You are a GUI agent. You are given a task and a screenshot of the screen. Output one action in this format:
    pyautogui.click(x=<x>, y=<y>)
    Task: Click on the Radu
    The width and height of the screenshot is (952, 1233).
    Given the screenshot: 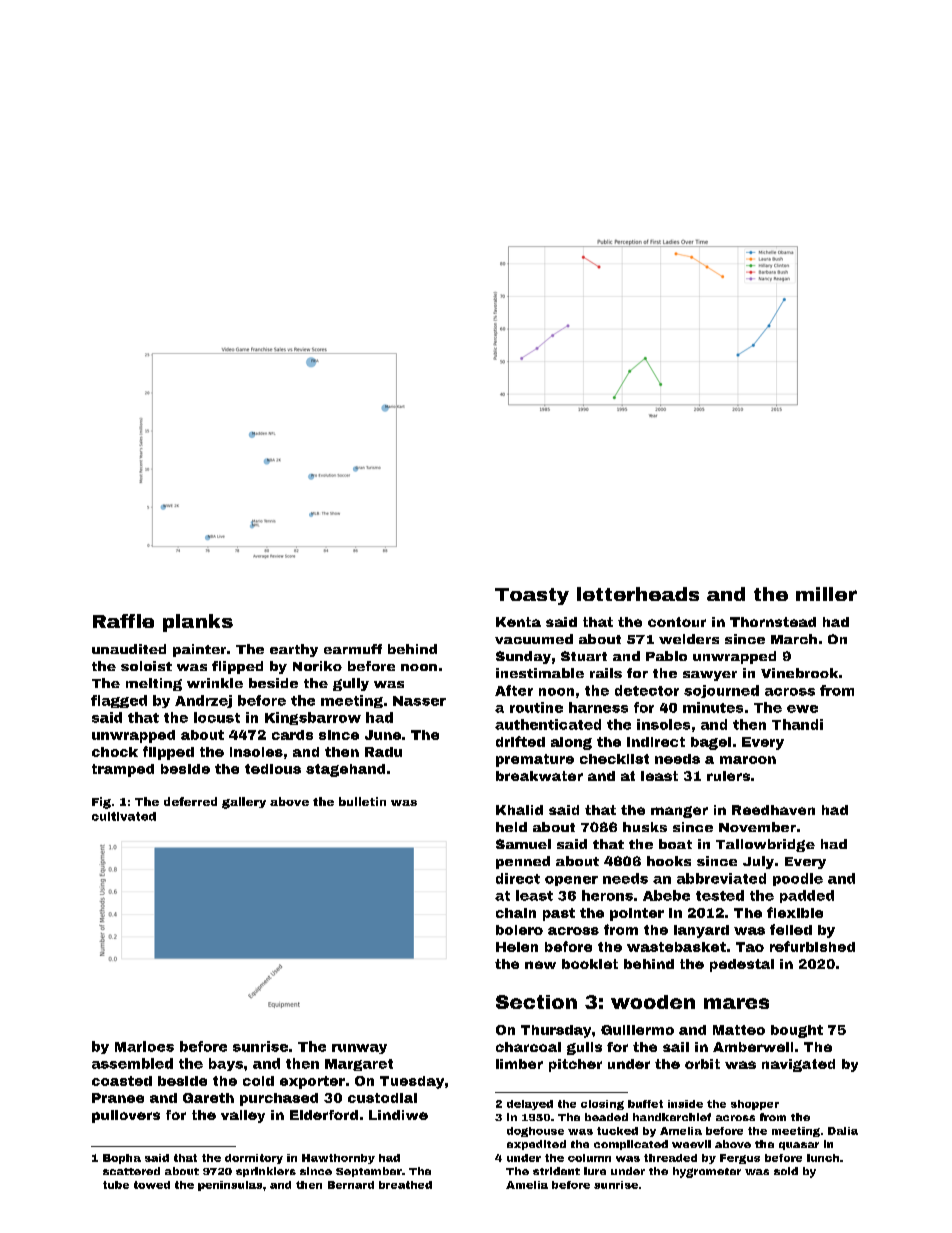 What is the action you would take?
    pyautogui.click(x=383, y=752)
